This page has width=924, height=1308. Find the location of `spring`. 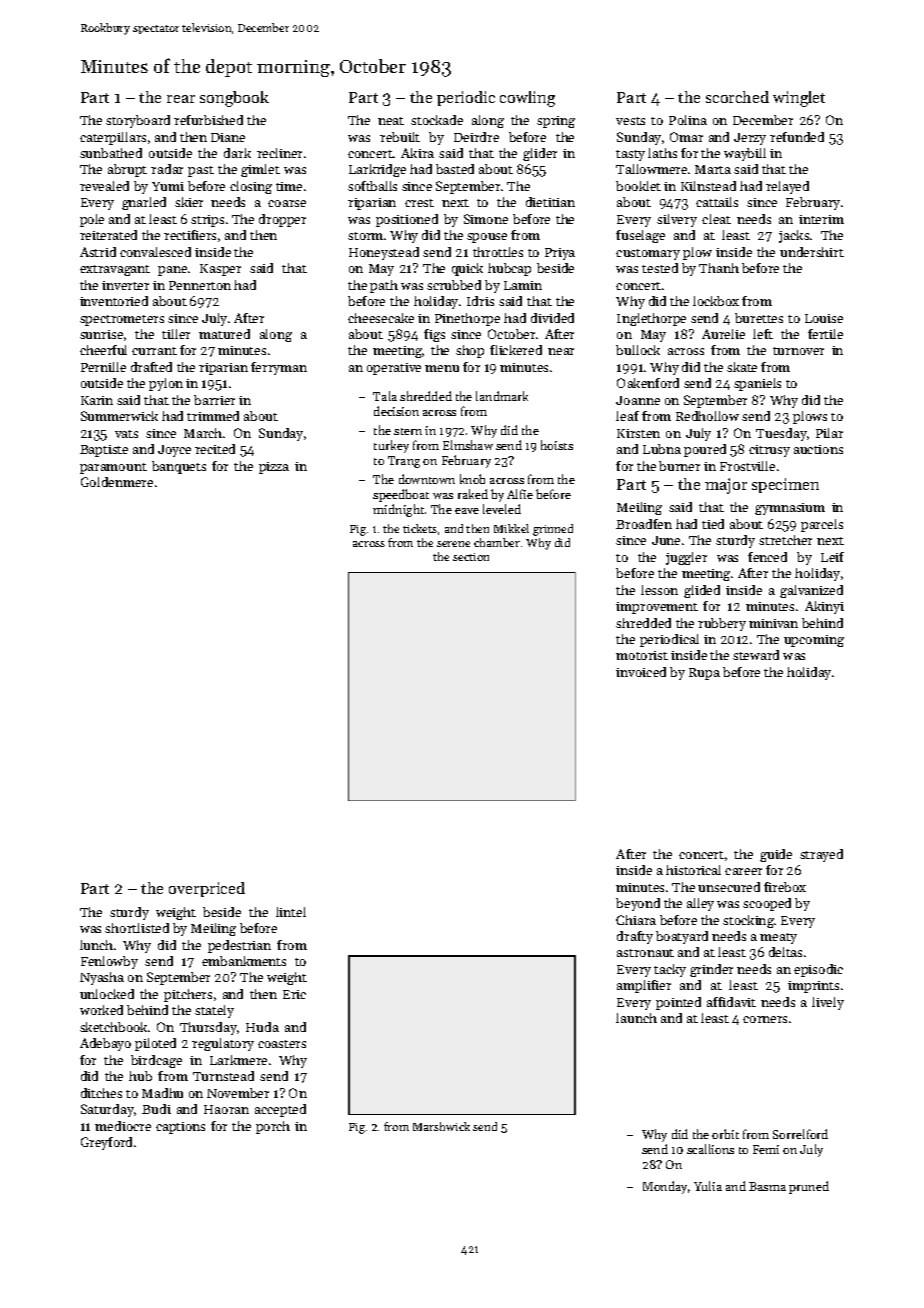

spring is located at coordinates (556, 122).
